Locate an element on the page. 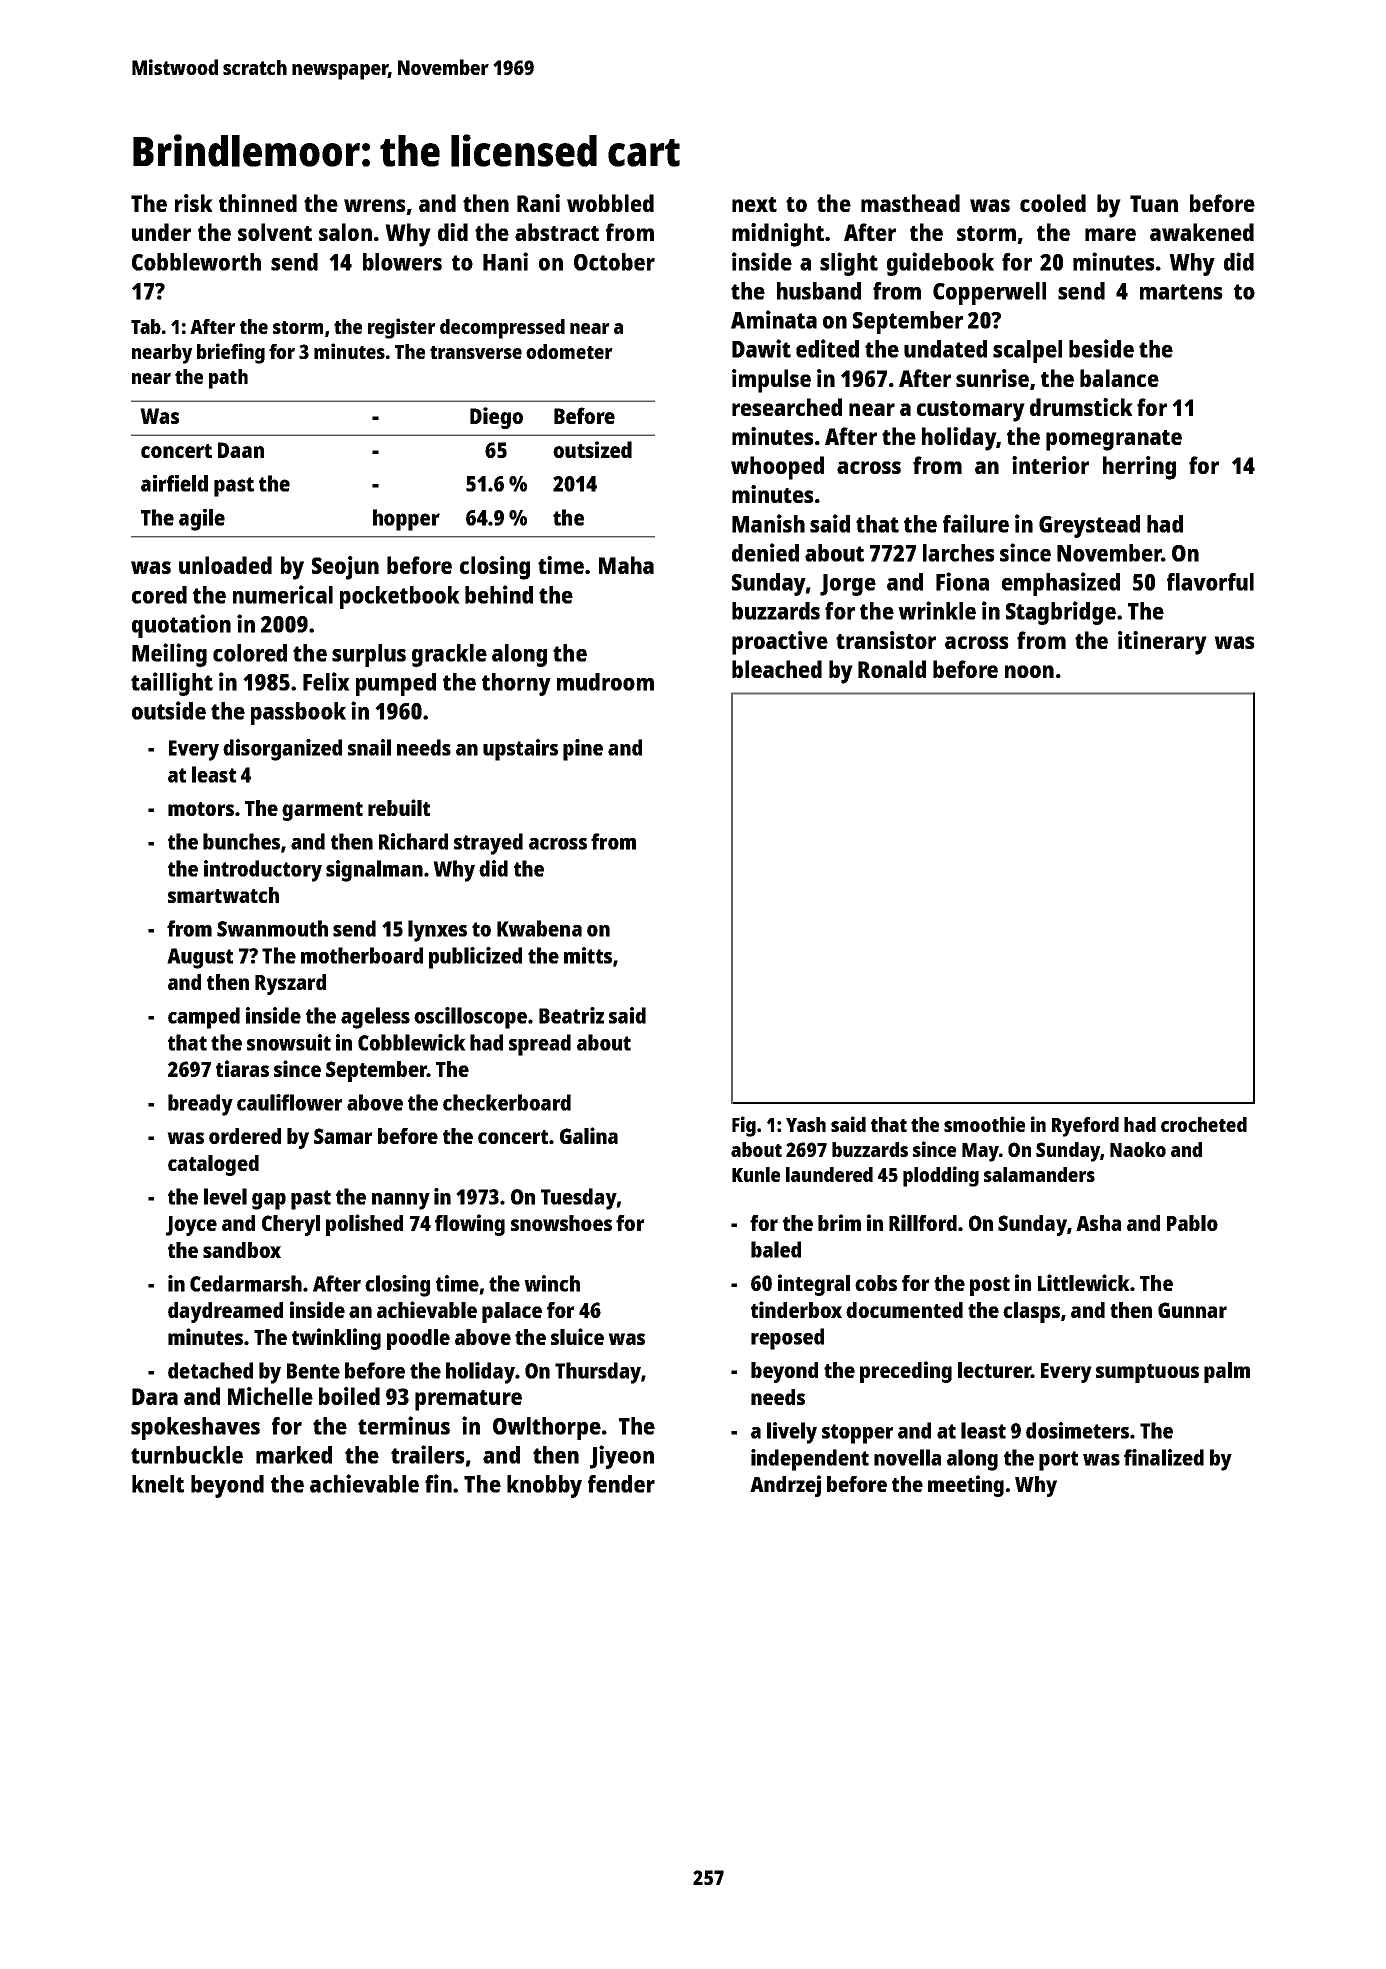  scalpel is located at coordinates (1027, 351).
